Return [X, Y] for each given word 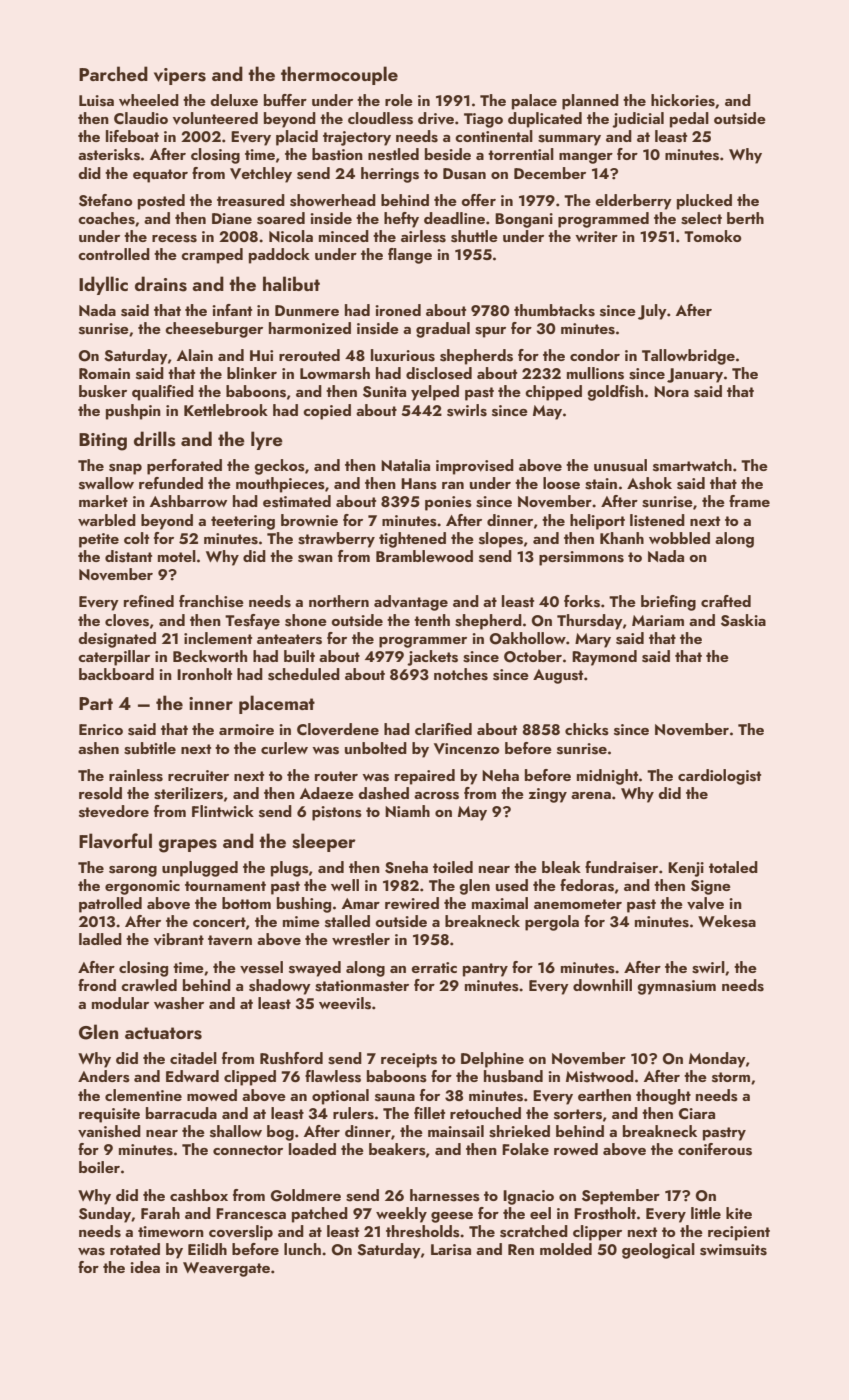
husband [513, 1076]
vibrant [179, 939]
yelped [435, 393]
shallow [236, 1131]
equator [160, 176]
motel [177, 556]
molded [566, 1249]
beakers [397, 1149]
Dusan [464, 174]
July [652, 312]
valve [705, 903]
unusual [620, 465]
